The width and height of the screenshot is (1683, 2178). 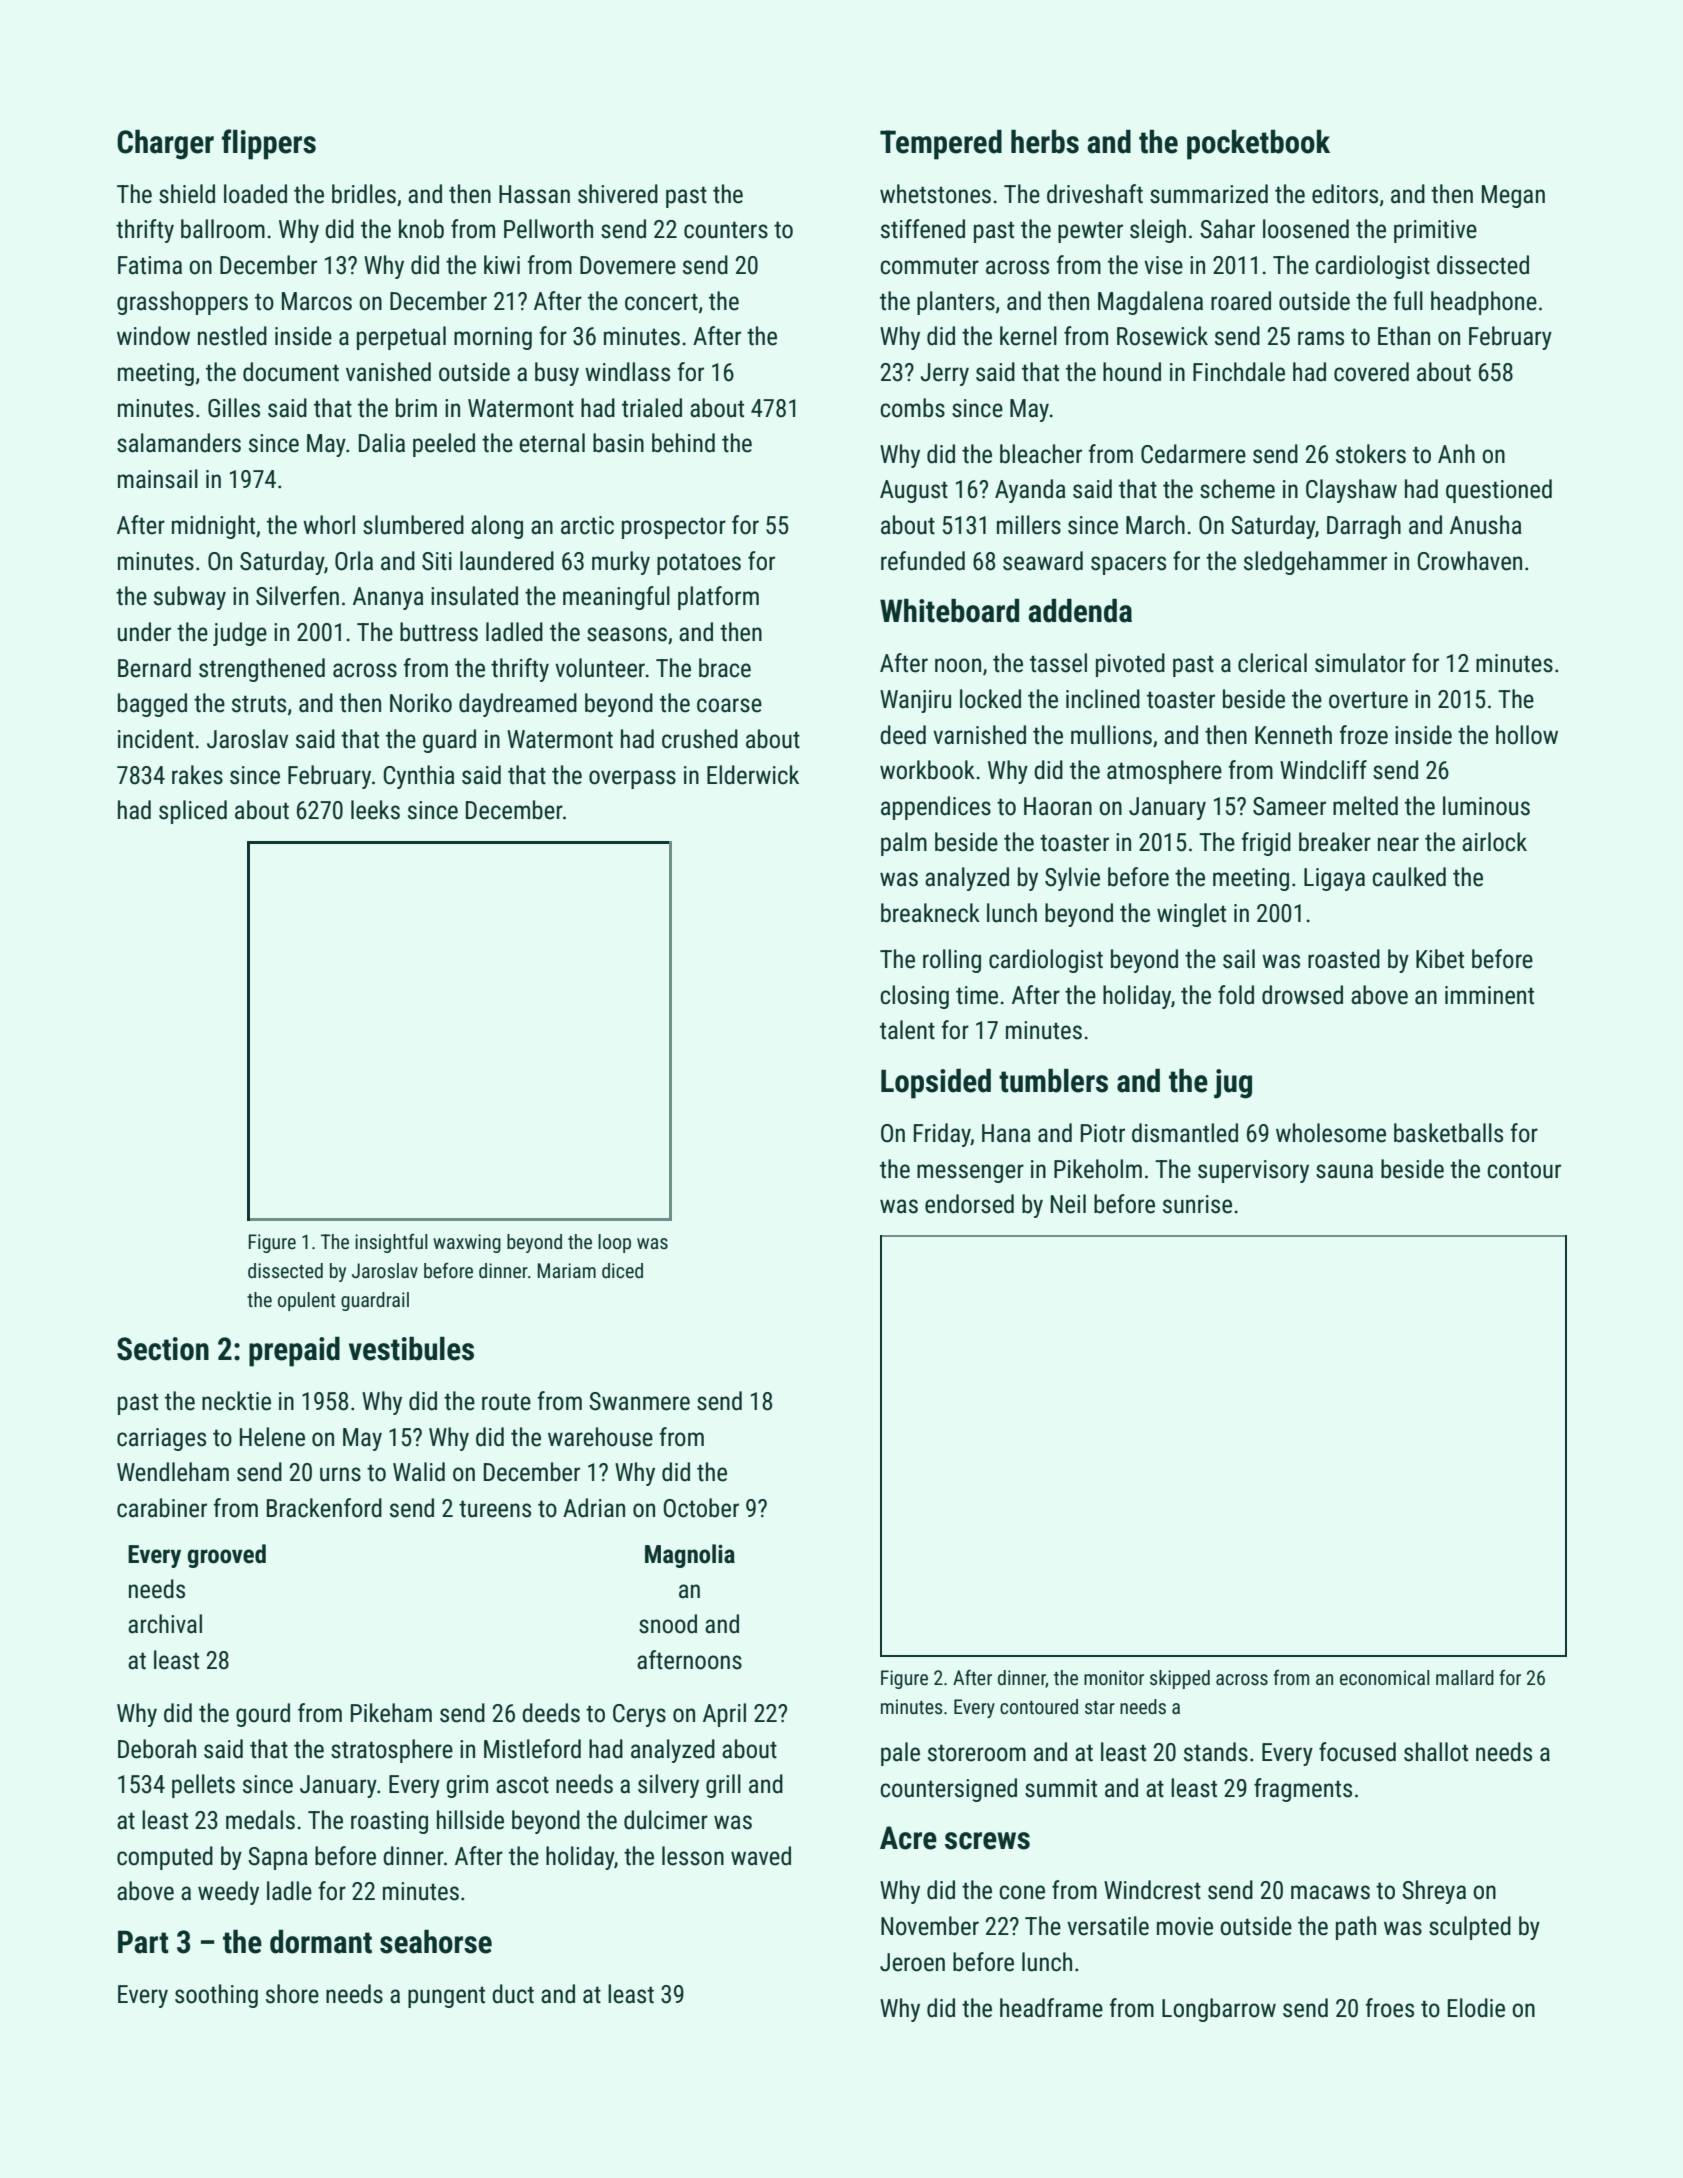 I want to click on morning, so click(x=493, y=338).
